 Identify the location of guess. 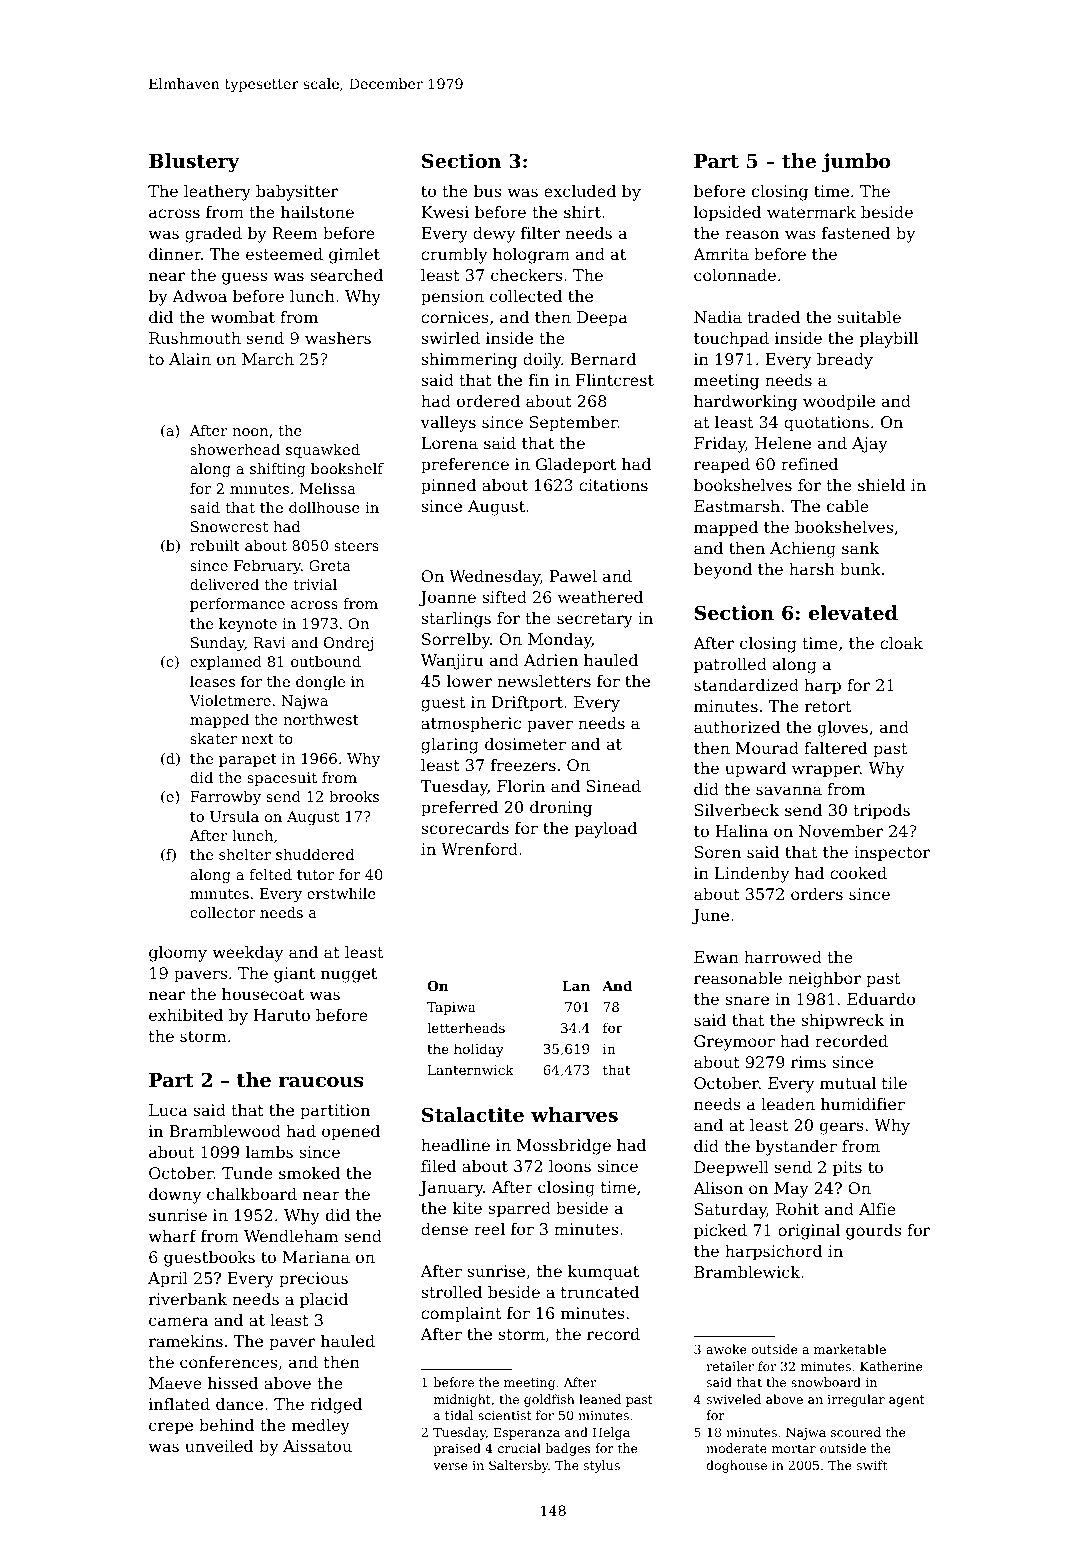
(244, 278).
